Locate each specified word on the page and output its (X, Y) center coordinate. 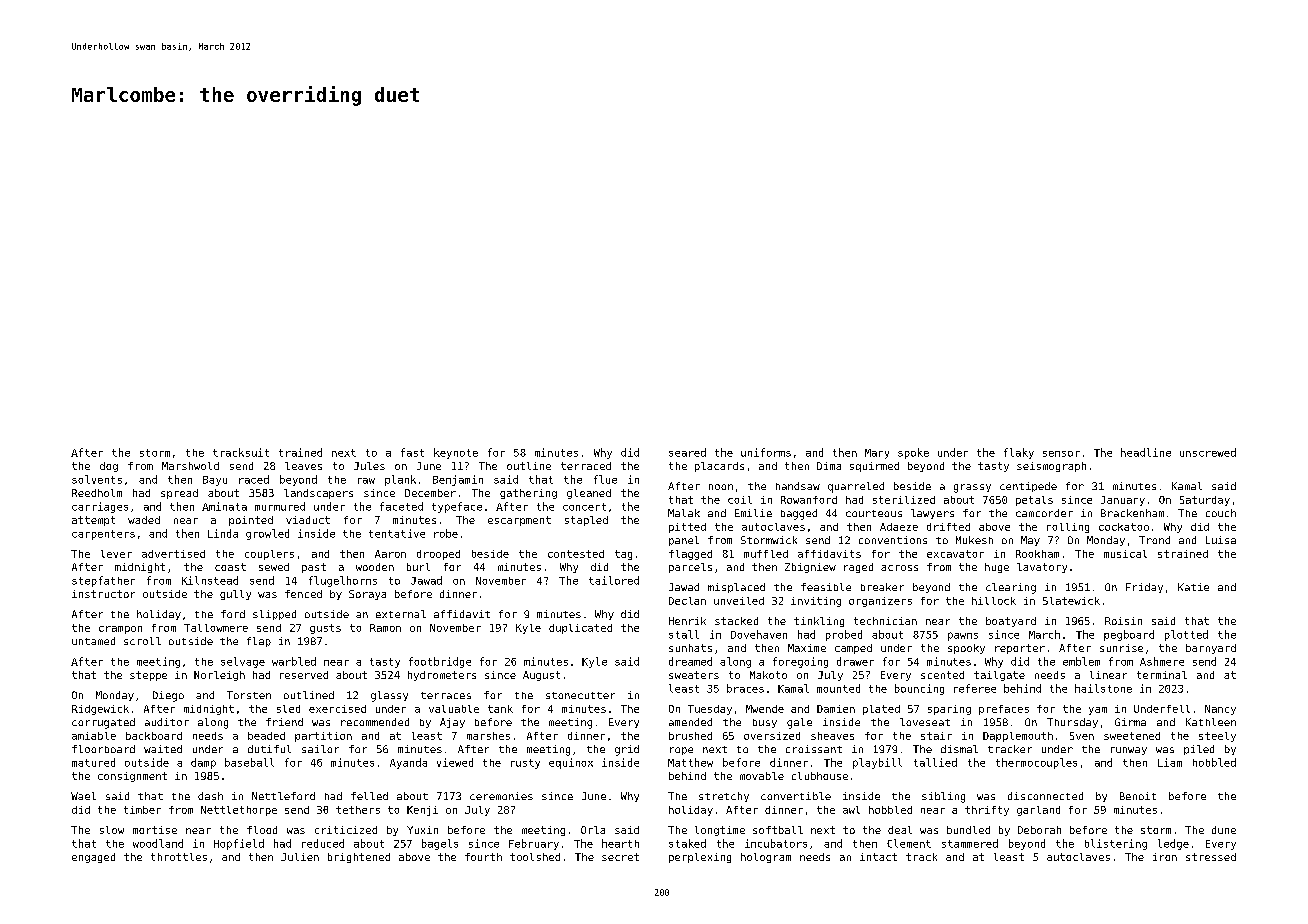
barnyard (1211, 649)
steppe (148, 676)
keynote (456, 453)
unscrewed (1208, 452)
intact (878, 857)
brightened (359, 858)
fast (412, 452)
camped (853, 649)
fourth (483, 857)
